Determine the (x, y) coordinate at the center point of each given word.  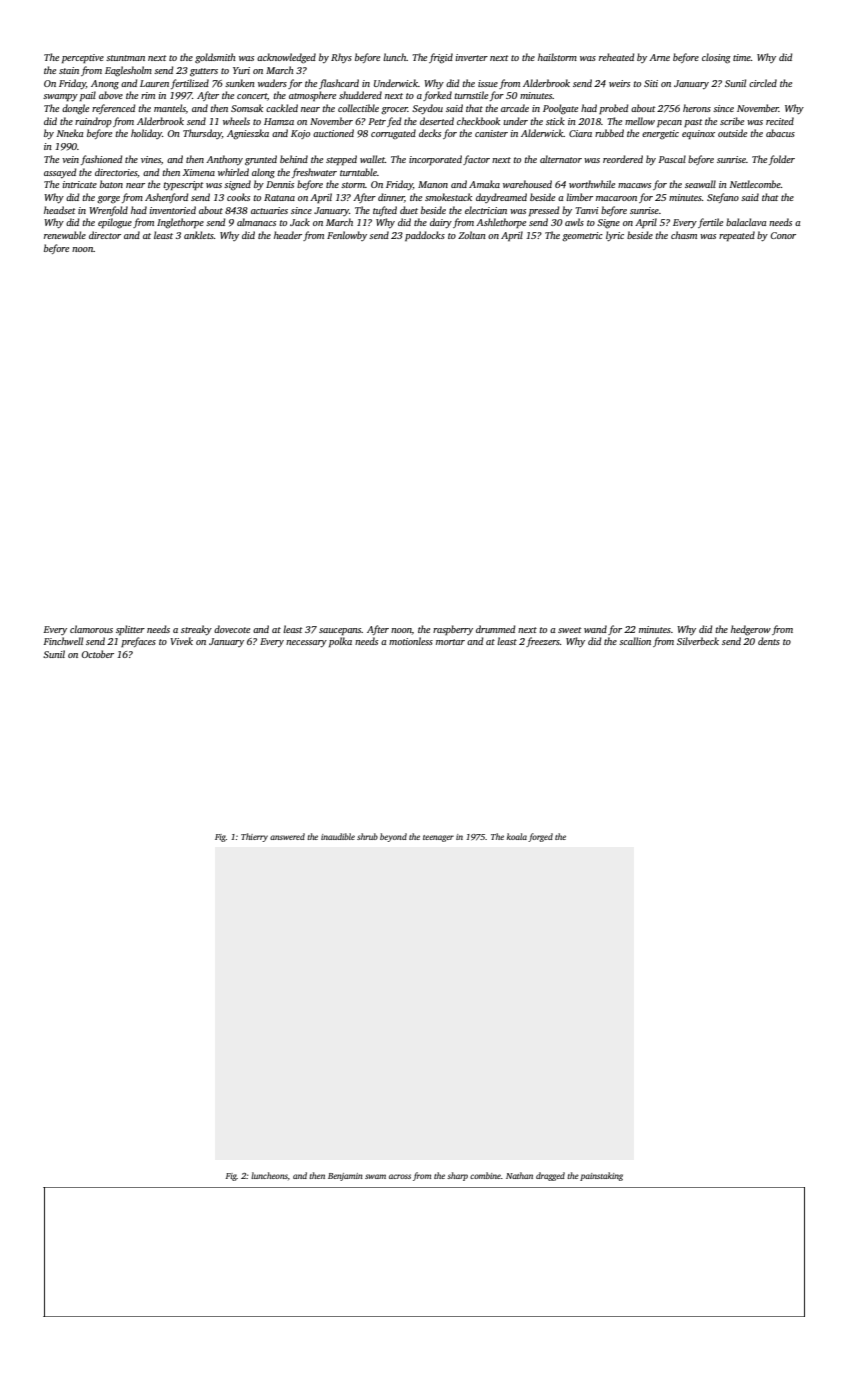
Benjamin (345, 1177)
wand (595, 629)
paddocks (425, 236)
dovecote (232, 629)
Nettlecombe (755, 184)
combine (485, 1175)
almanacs (256, 222)
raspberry (453, 630)
